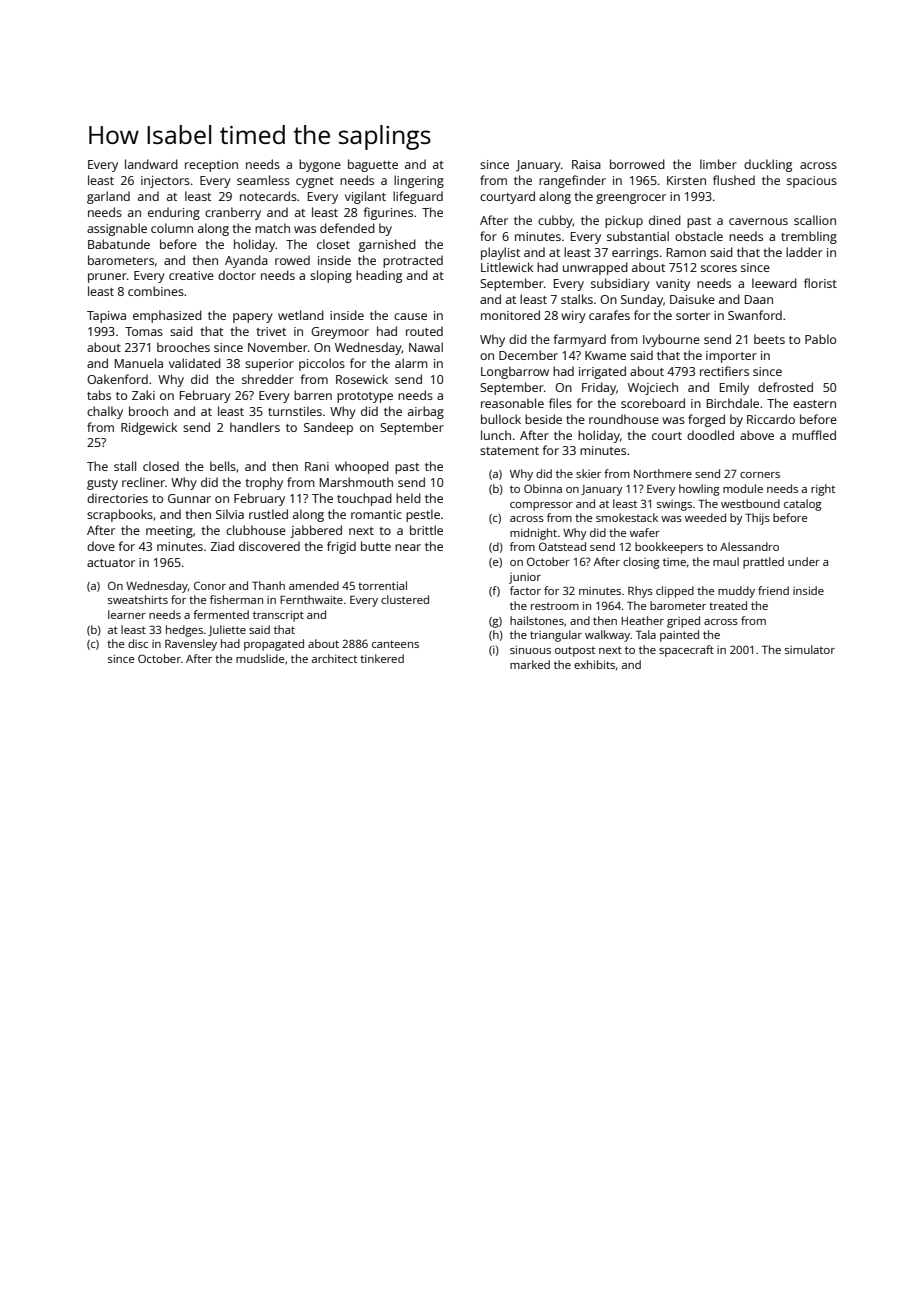 Image resolution: width=924 pixels, height=1308 pixels. I want to click on protracted, so click(413, 261).
